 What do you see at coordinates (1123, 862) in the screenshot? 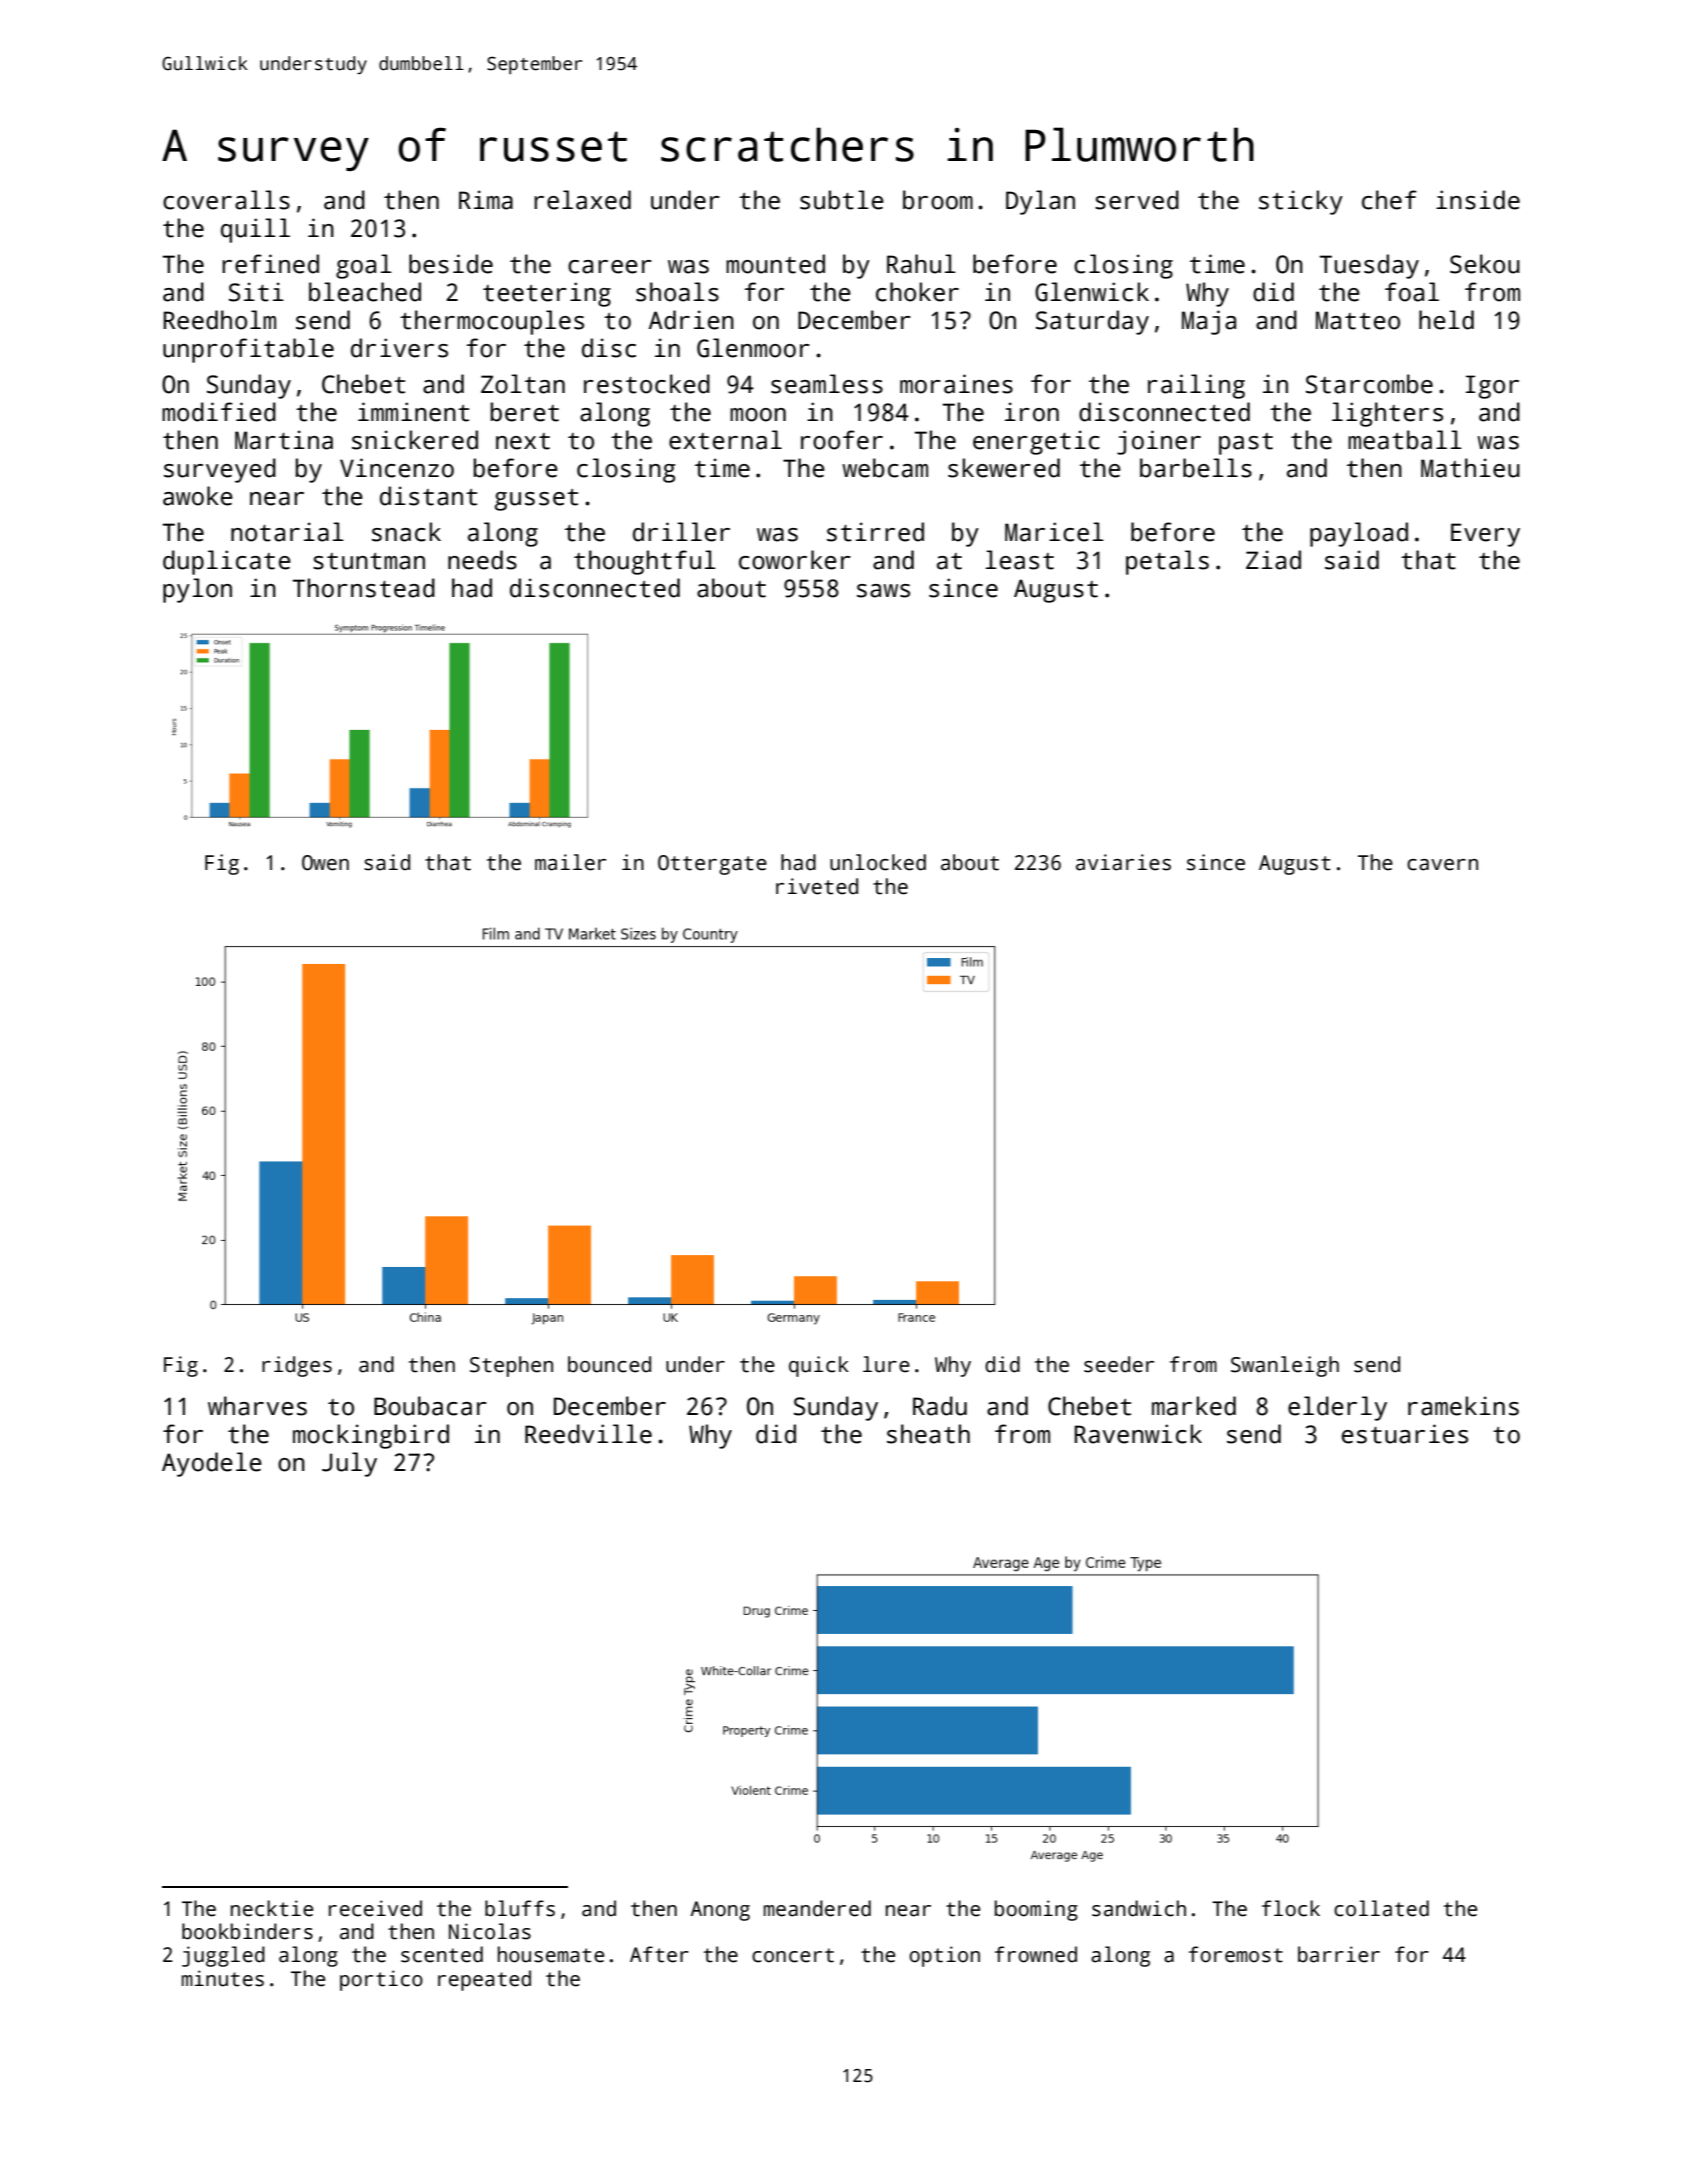
I see `aviaries` at bounding box center [1123, 862].
